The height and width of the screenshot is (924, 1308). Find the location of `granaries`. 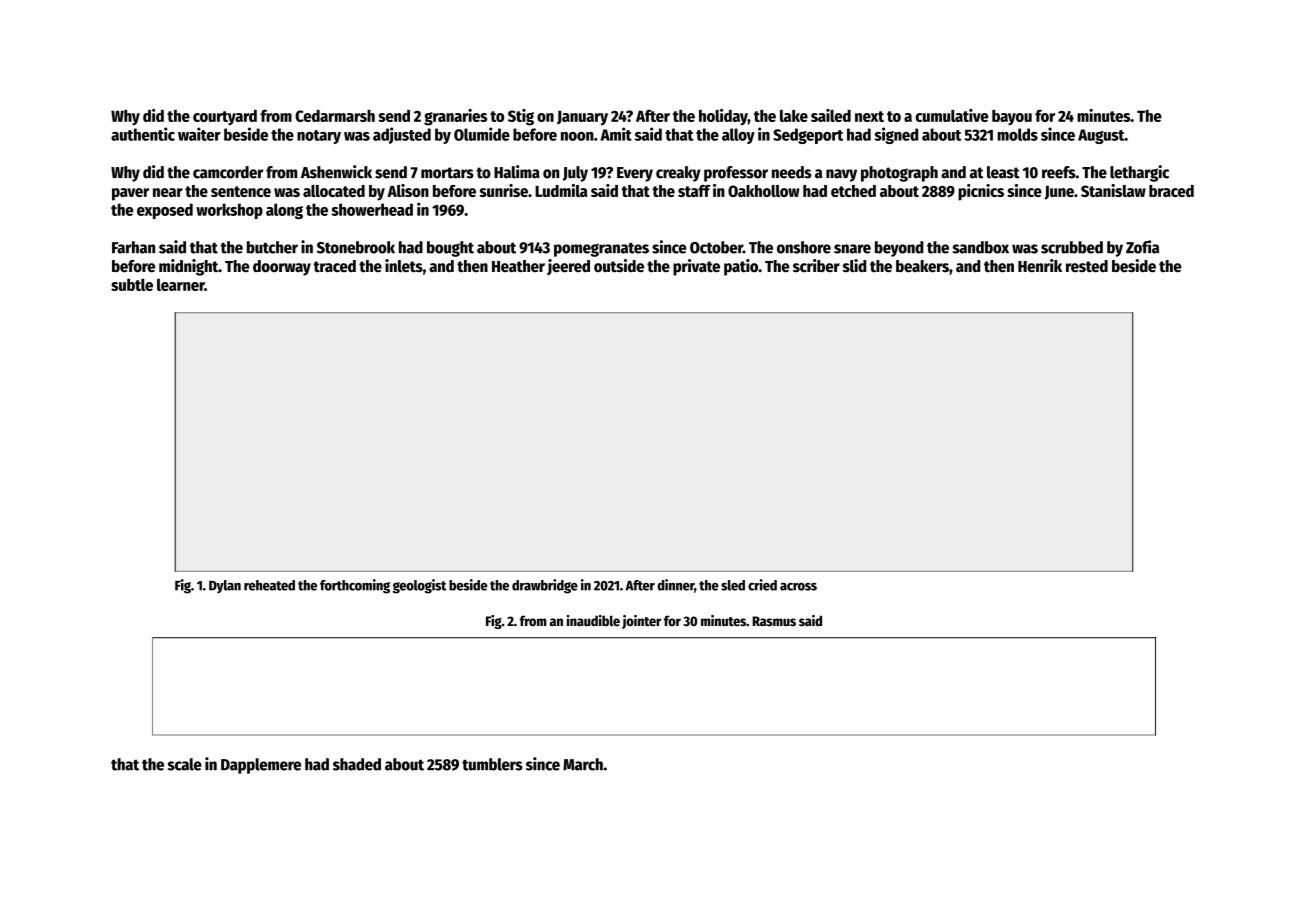

granaries is located at coordinates (455, 117).
